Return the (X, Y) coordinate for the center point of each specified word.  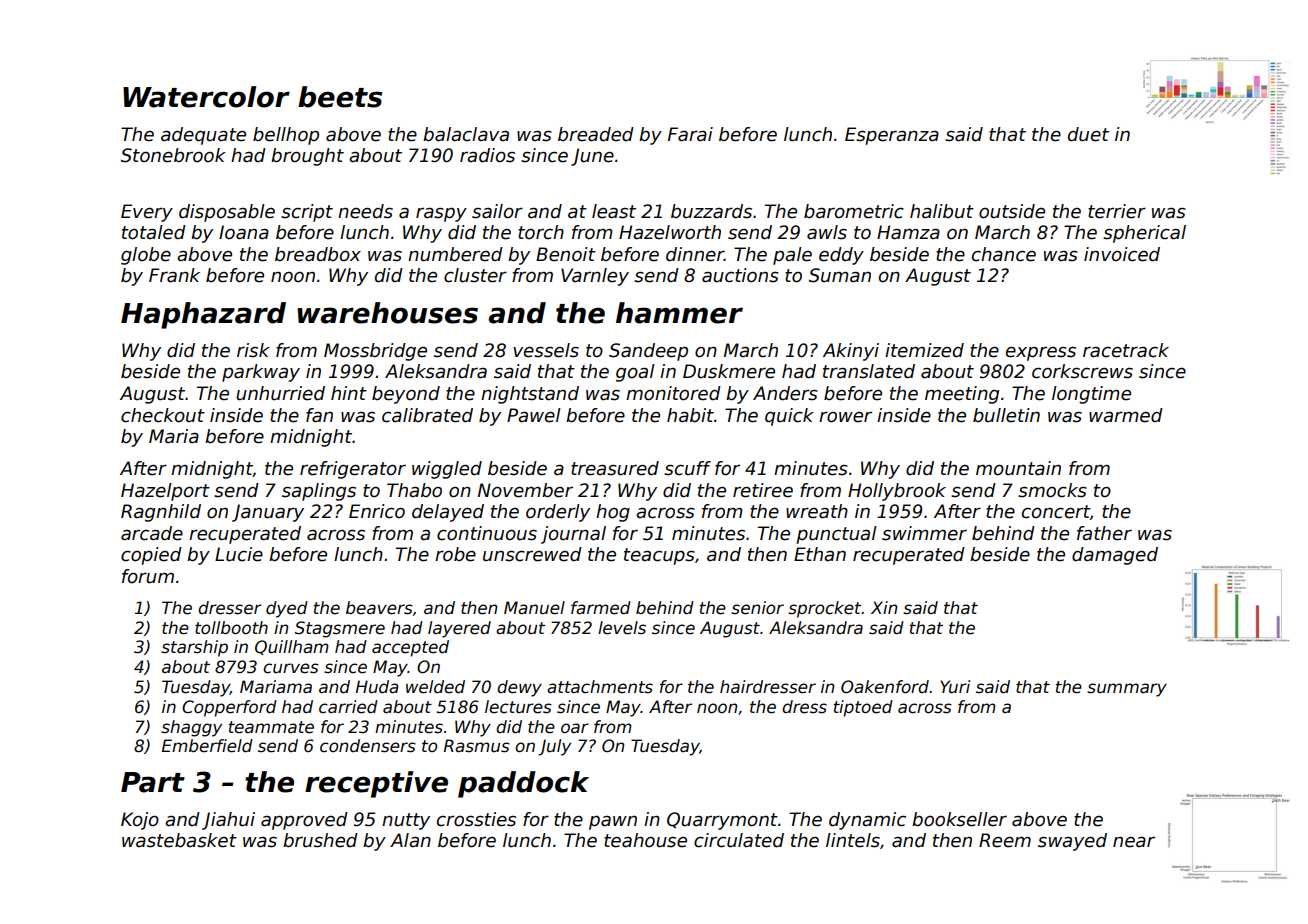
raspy (441, 214)
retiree (763, 490)
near (1134, 842)
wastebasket (179, 840)
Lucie (239, 554)
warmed (1126, 415)
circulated (739, 840)
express (1041, 353)
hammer (679, 313)
